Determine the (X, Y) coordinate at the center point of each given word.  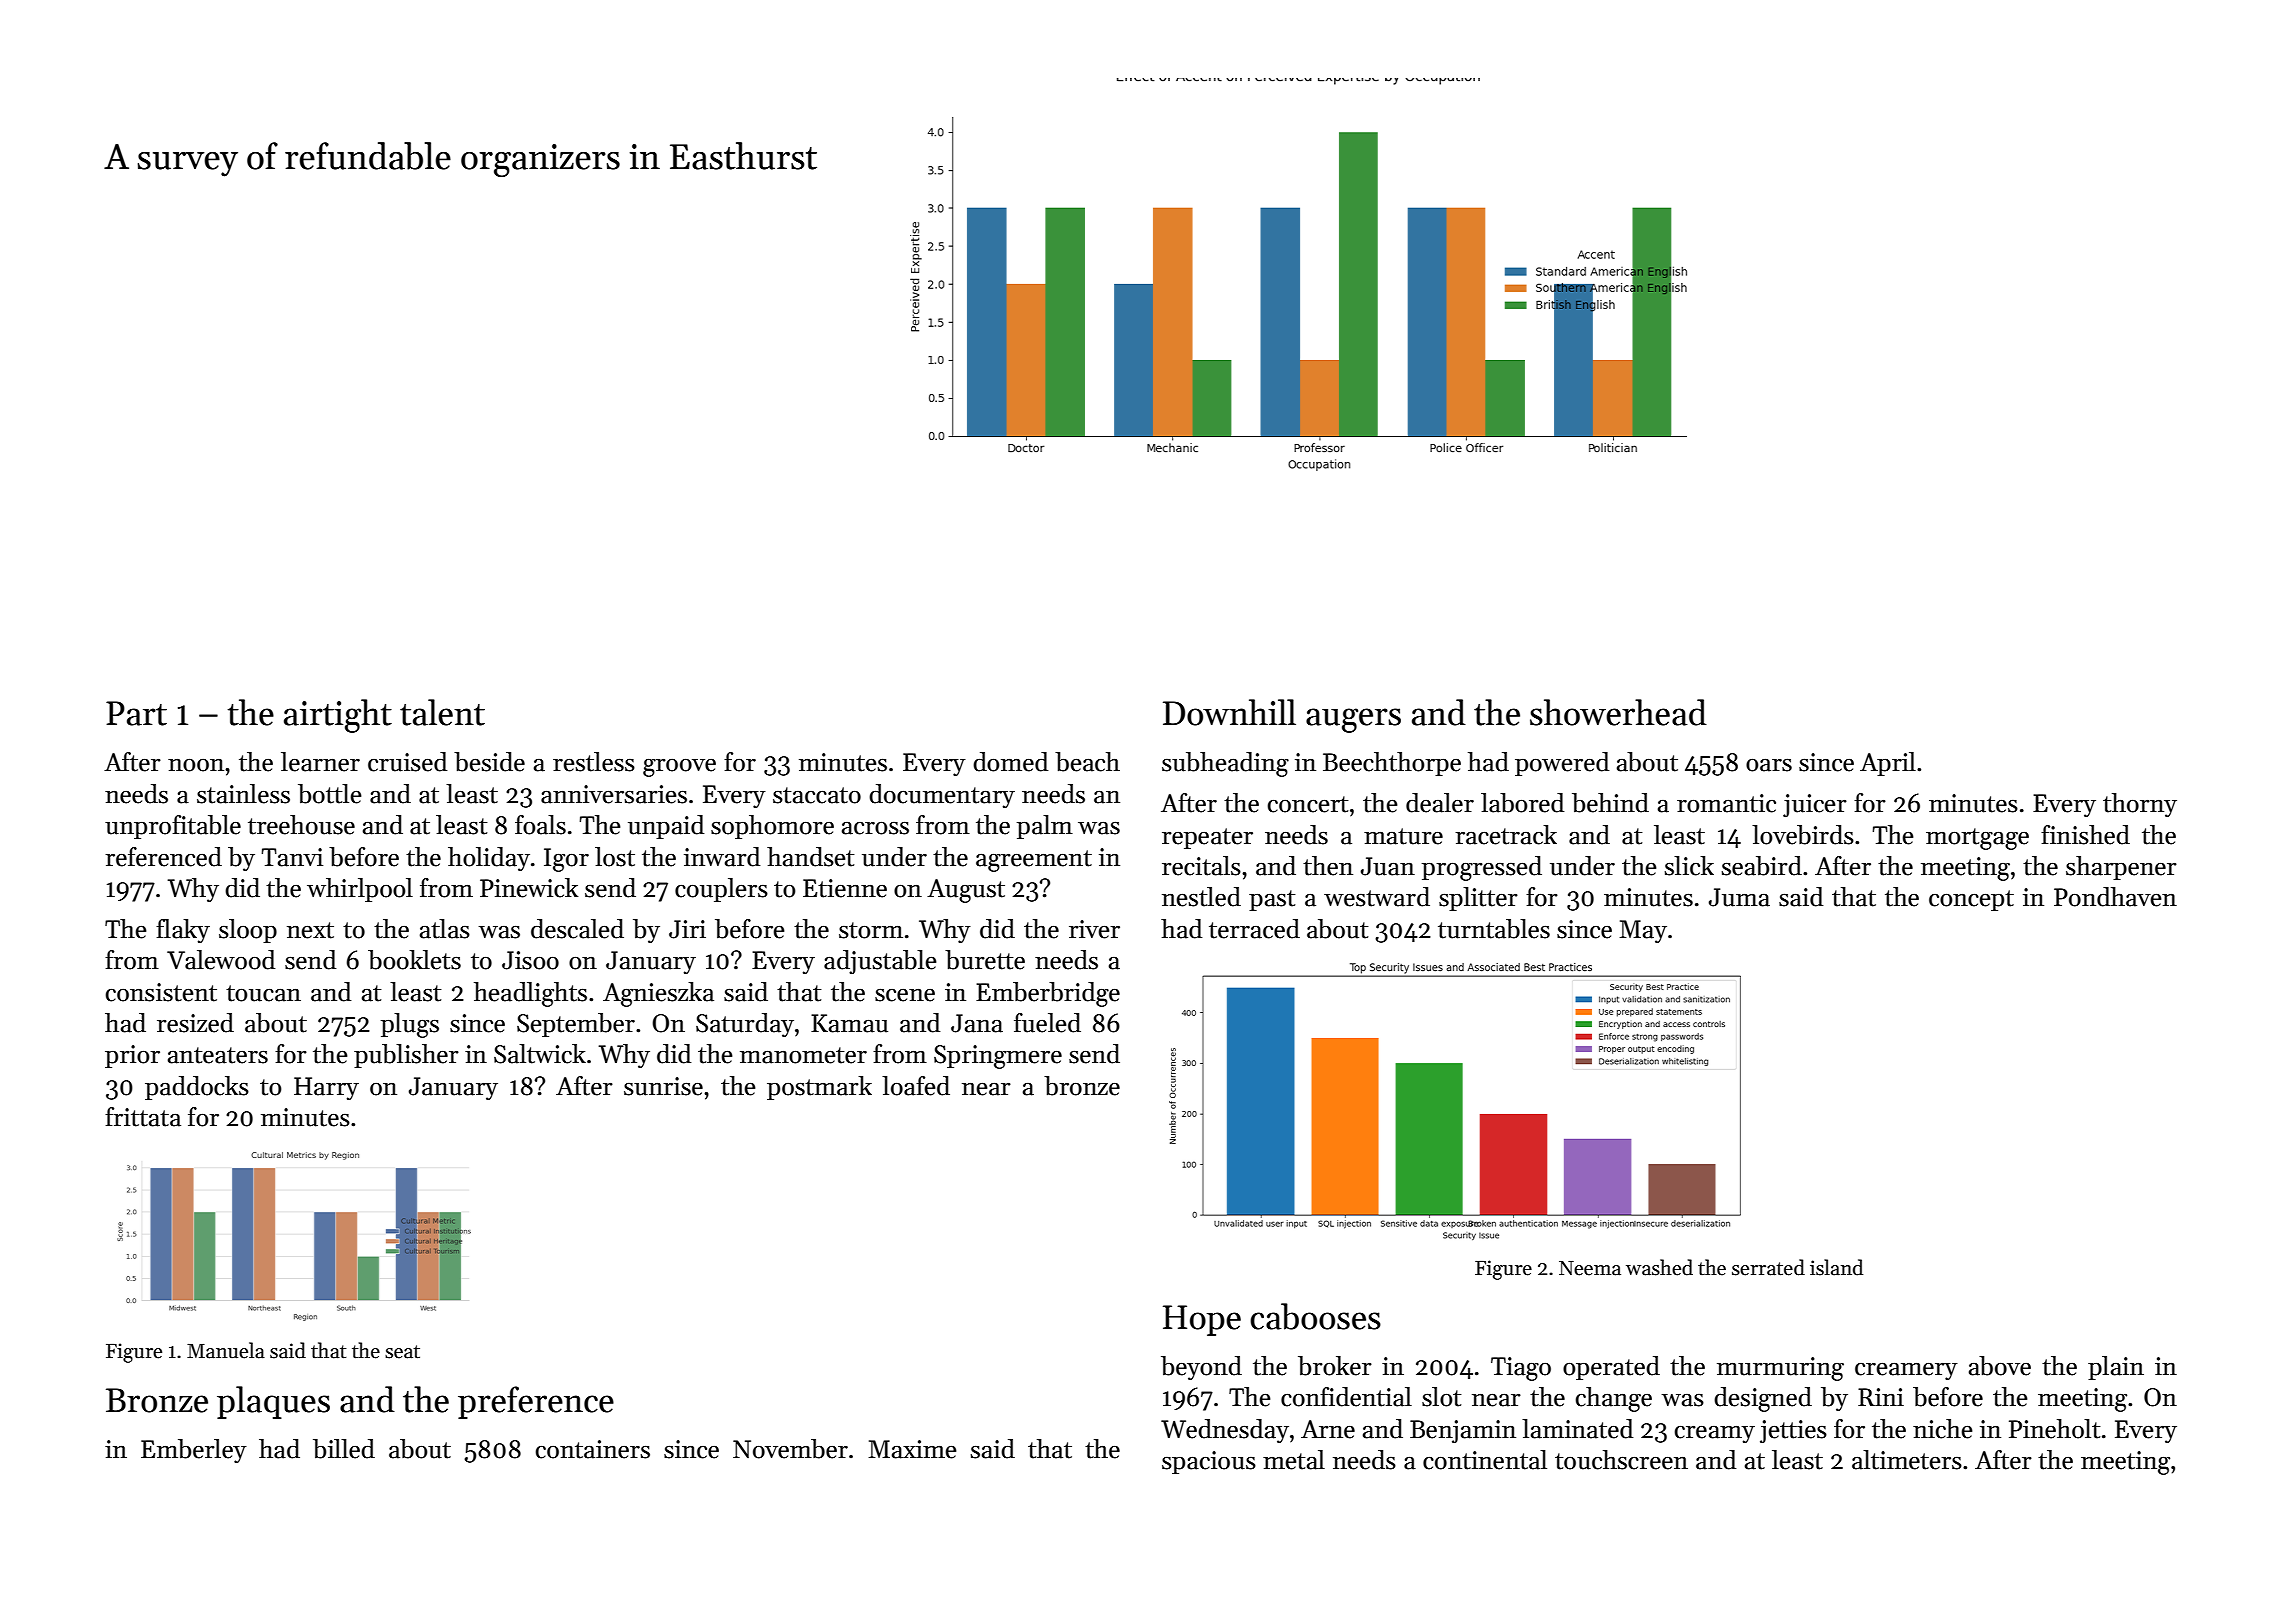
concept (1971, 900)
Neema (1590, 1268)
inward (722, 857)
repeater (1207, 838)
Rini (1881, 1397)
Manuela (226, 1350)
